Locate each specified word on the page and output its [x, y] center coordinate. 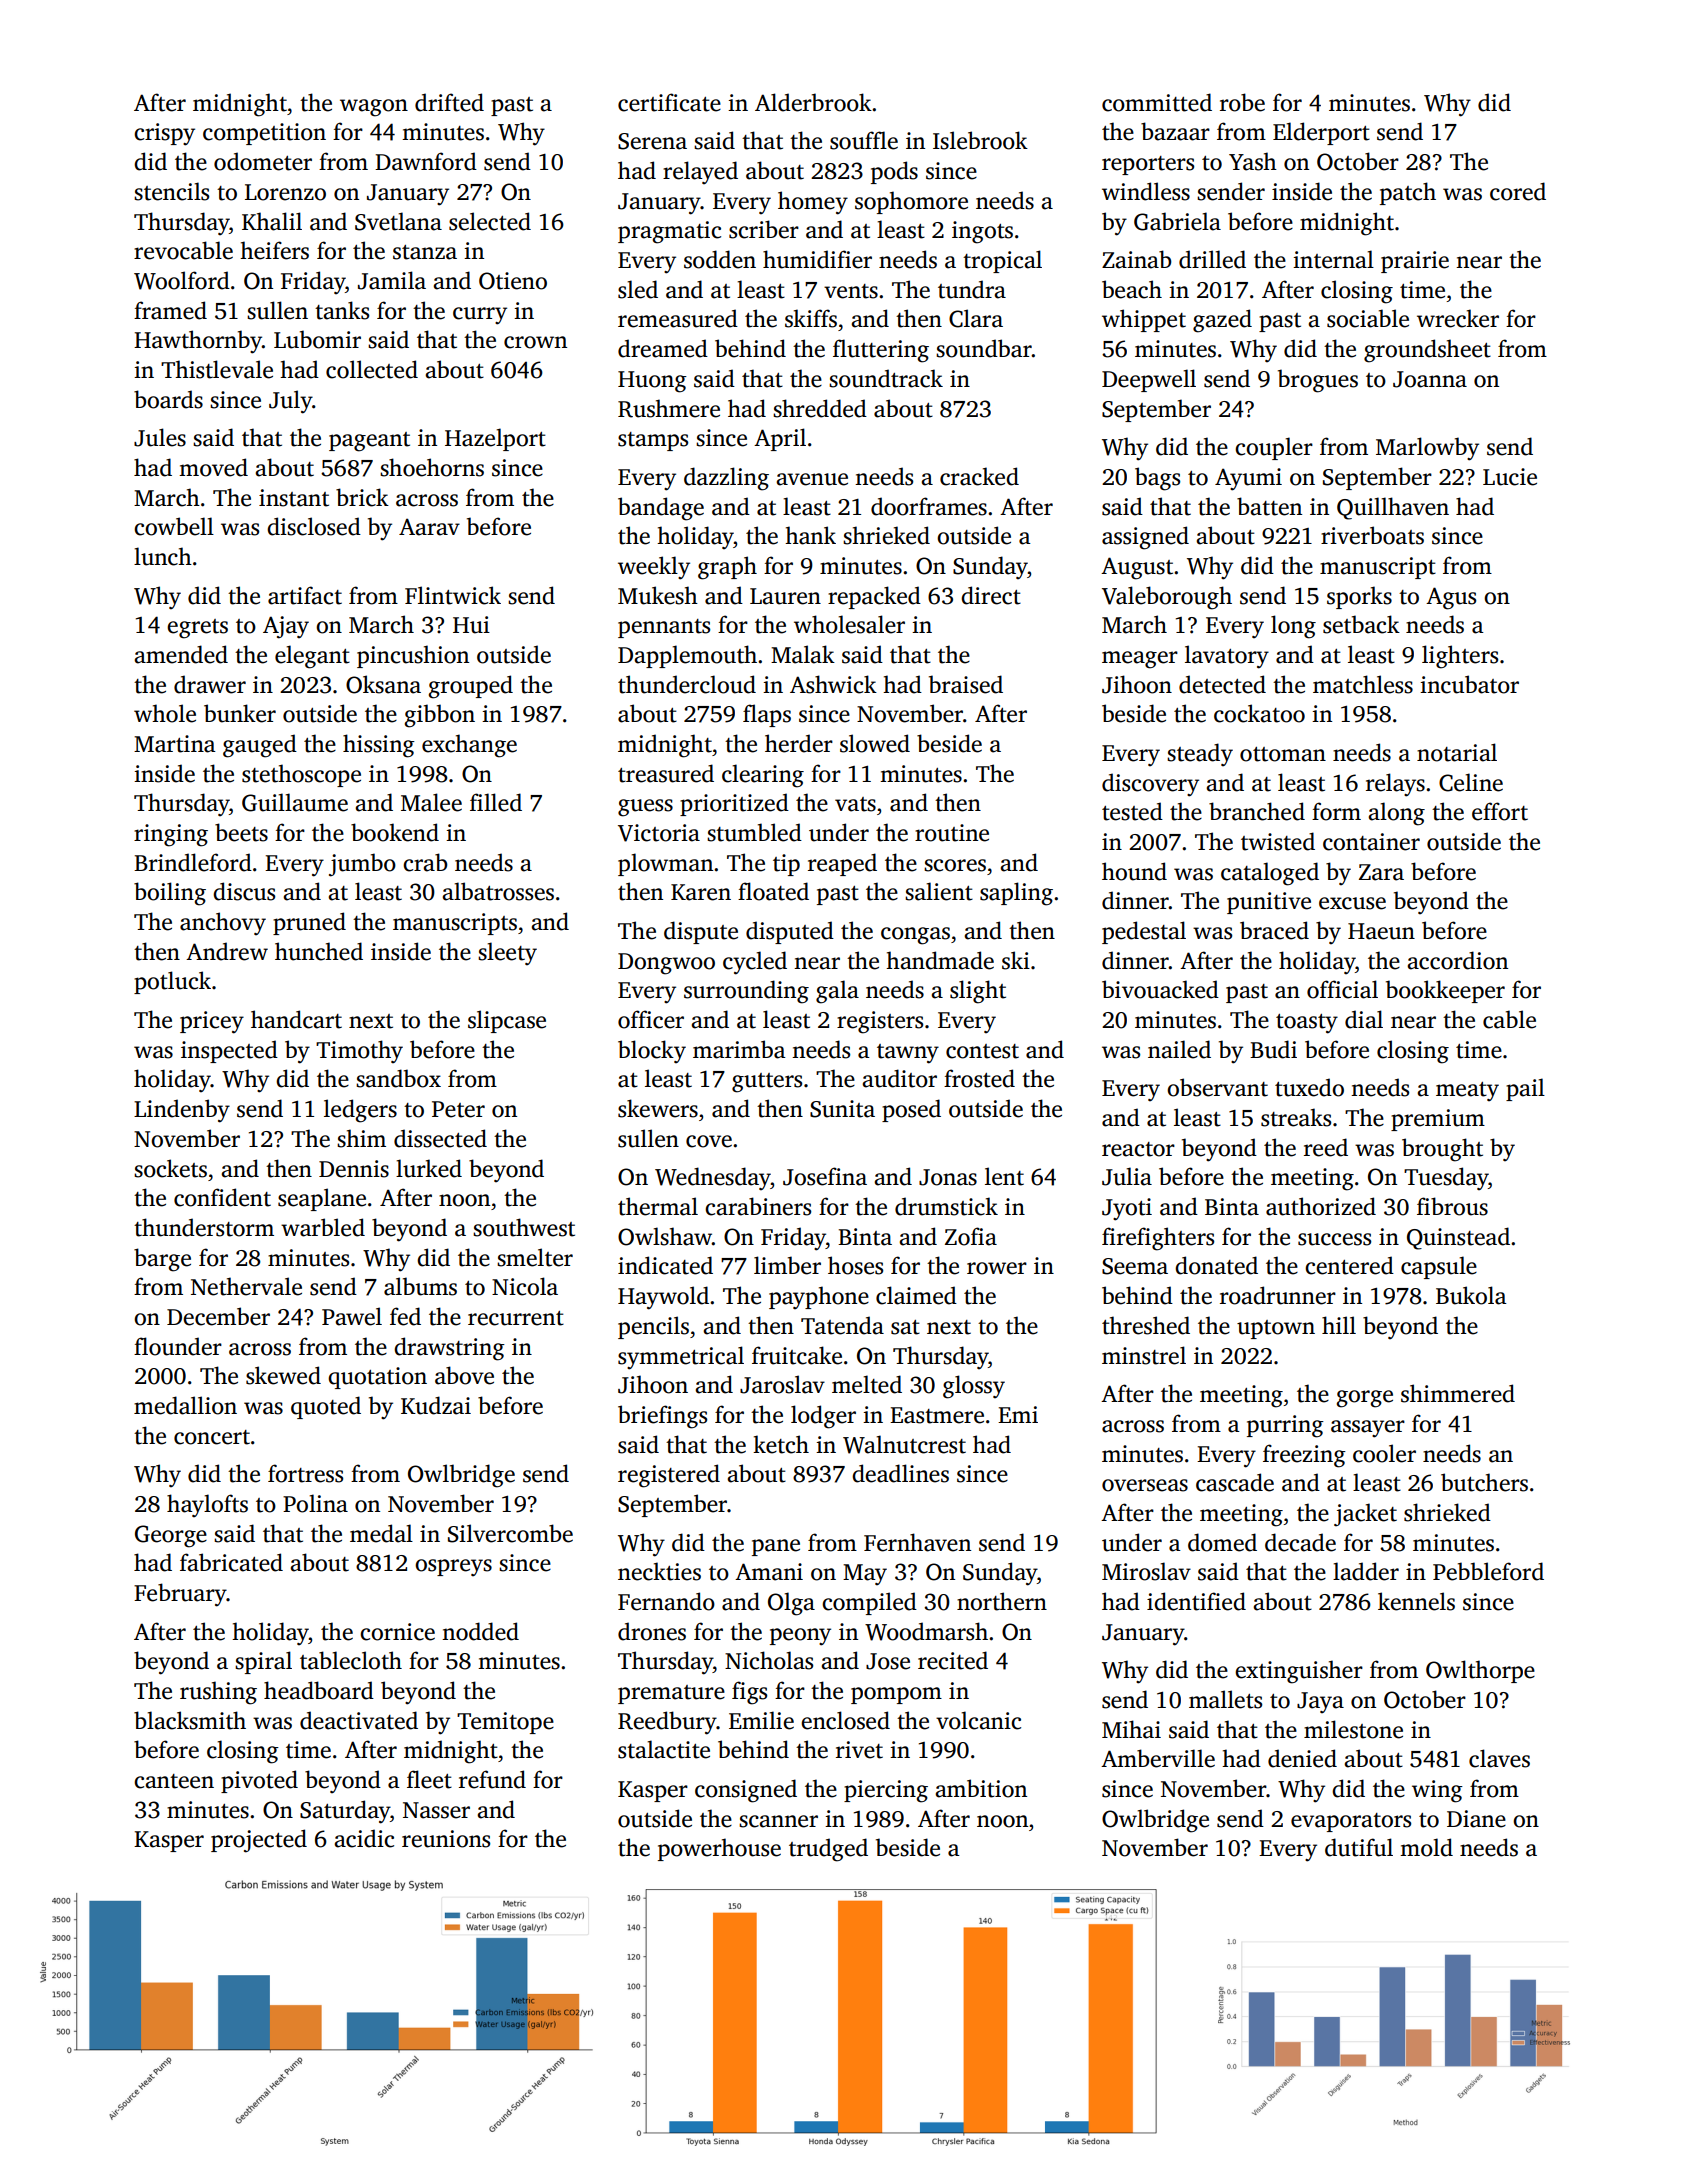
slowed [875, 743]
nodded [480, 1631]
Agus [1451, 598]
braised [966, 684]
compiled [869, 1603]
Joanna [1430, 379]
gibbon [440, 716]
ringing [171, 835]
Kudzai [436, 1405]
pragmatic [669, 232]
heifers [274, 250]
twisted [1278, 841]
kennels [1416, 1601]
